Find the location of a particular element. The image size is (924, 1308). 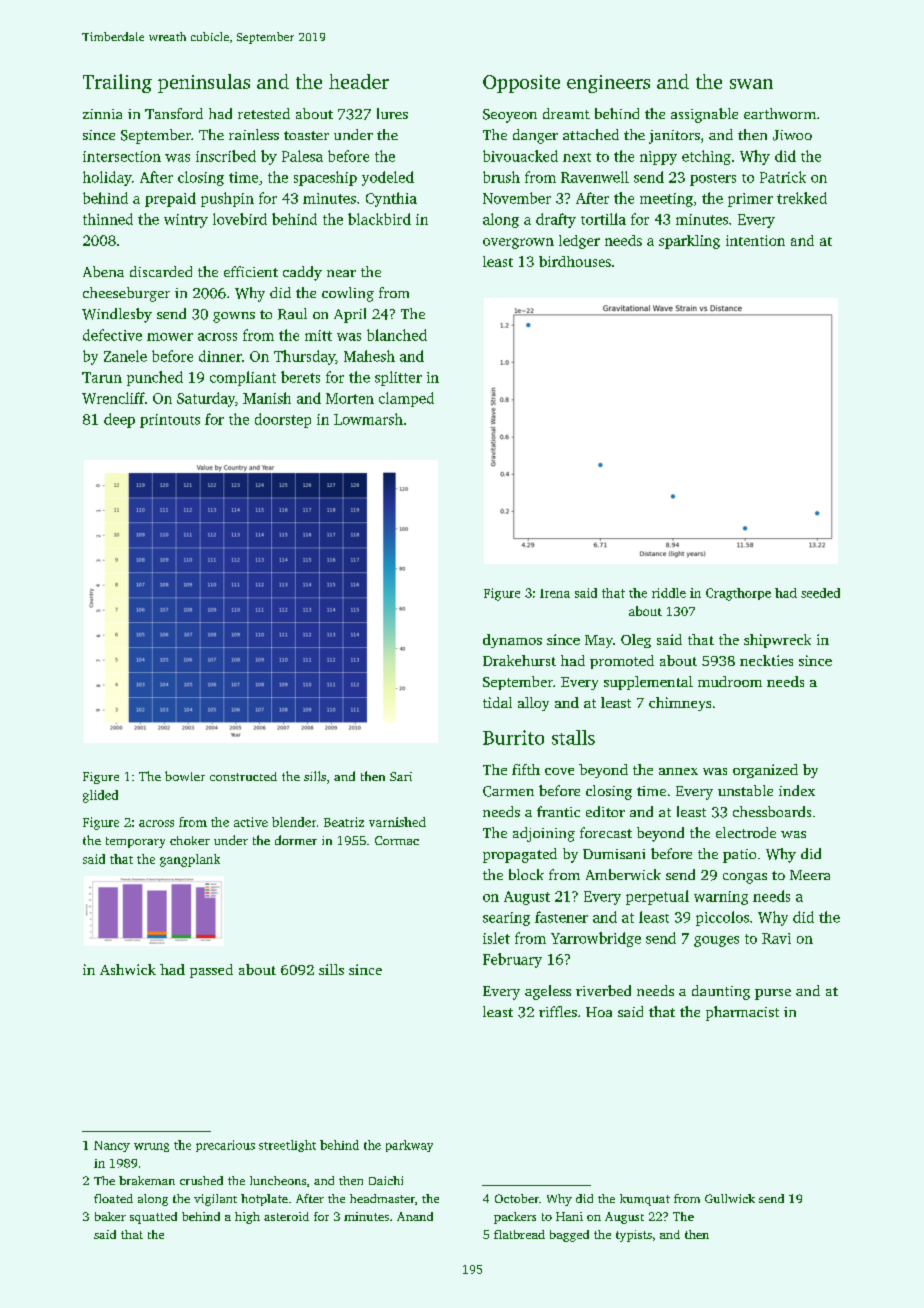

shipwreck is located at coordinates (777, 641).
